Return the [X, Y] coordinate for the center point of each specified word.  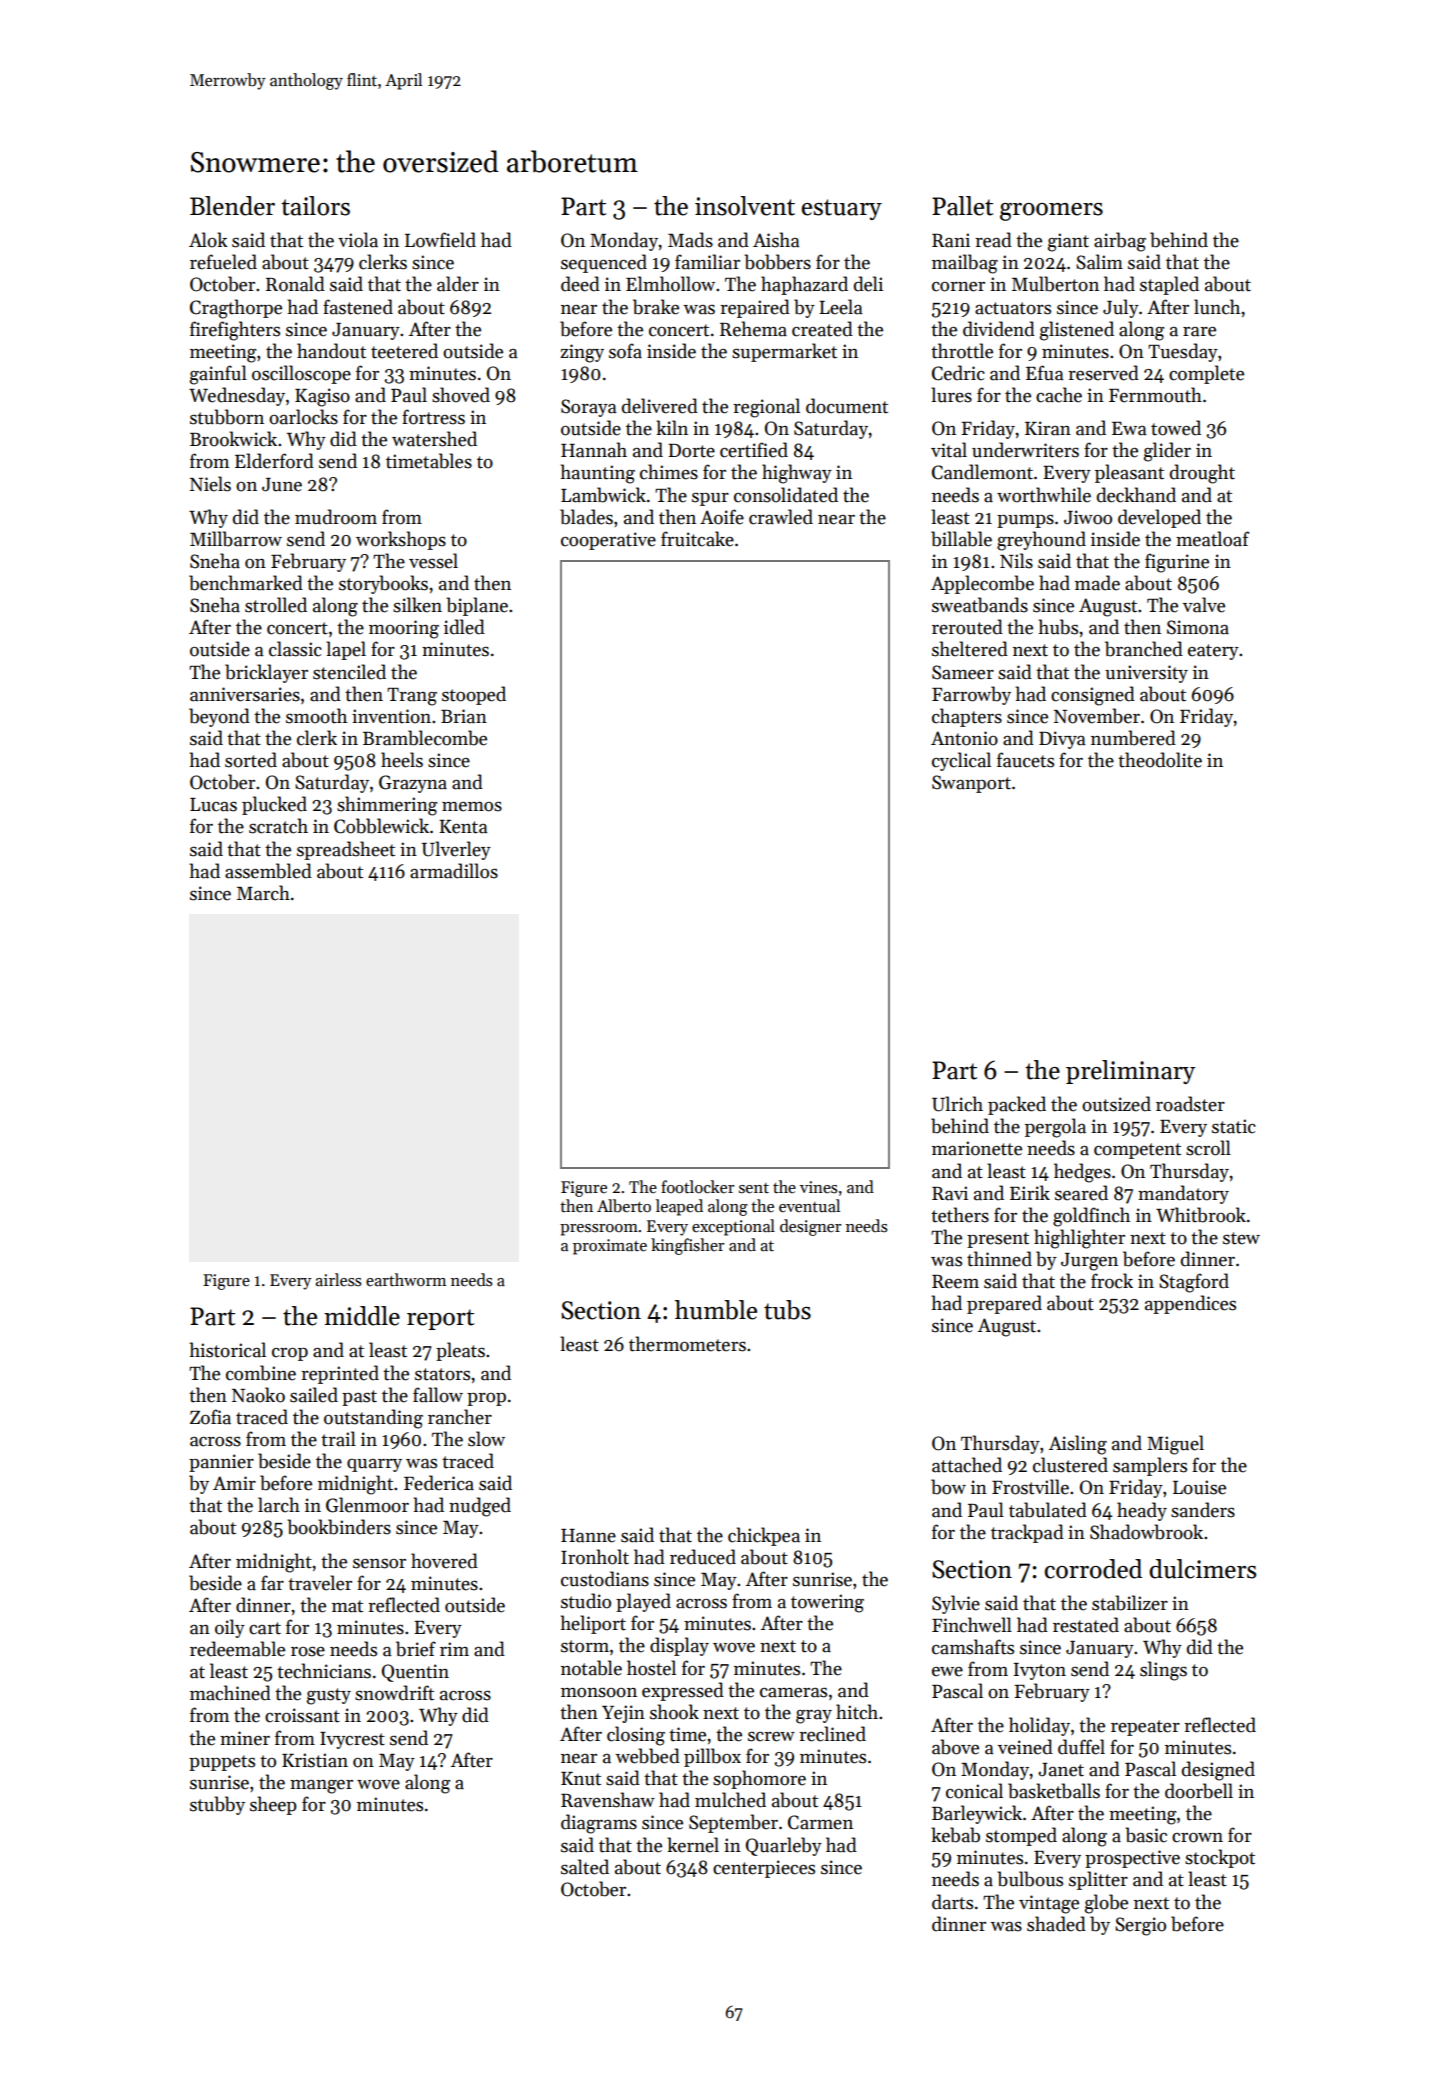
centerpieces [764, 1869]
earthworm [406, 1280]
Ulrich [957, 1104]
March [263, 893]
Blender [232, 206]
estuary [842, 209]
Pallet [962, 206]
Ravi [950, 1193]
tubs [787, 1310]
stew [1241, 1238]
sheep [273, 1805]
